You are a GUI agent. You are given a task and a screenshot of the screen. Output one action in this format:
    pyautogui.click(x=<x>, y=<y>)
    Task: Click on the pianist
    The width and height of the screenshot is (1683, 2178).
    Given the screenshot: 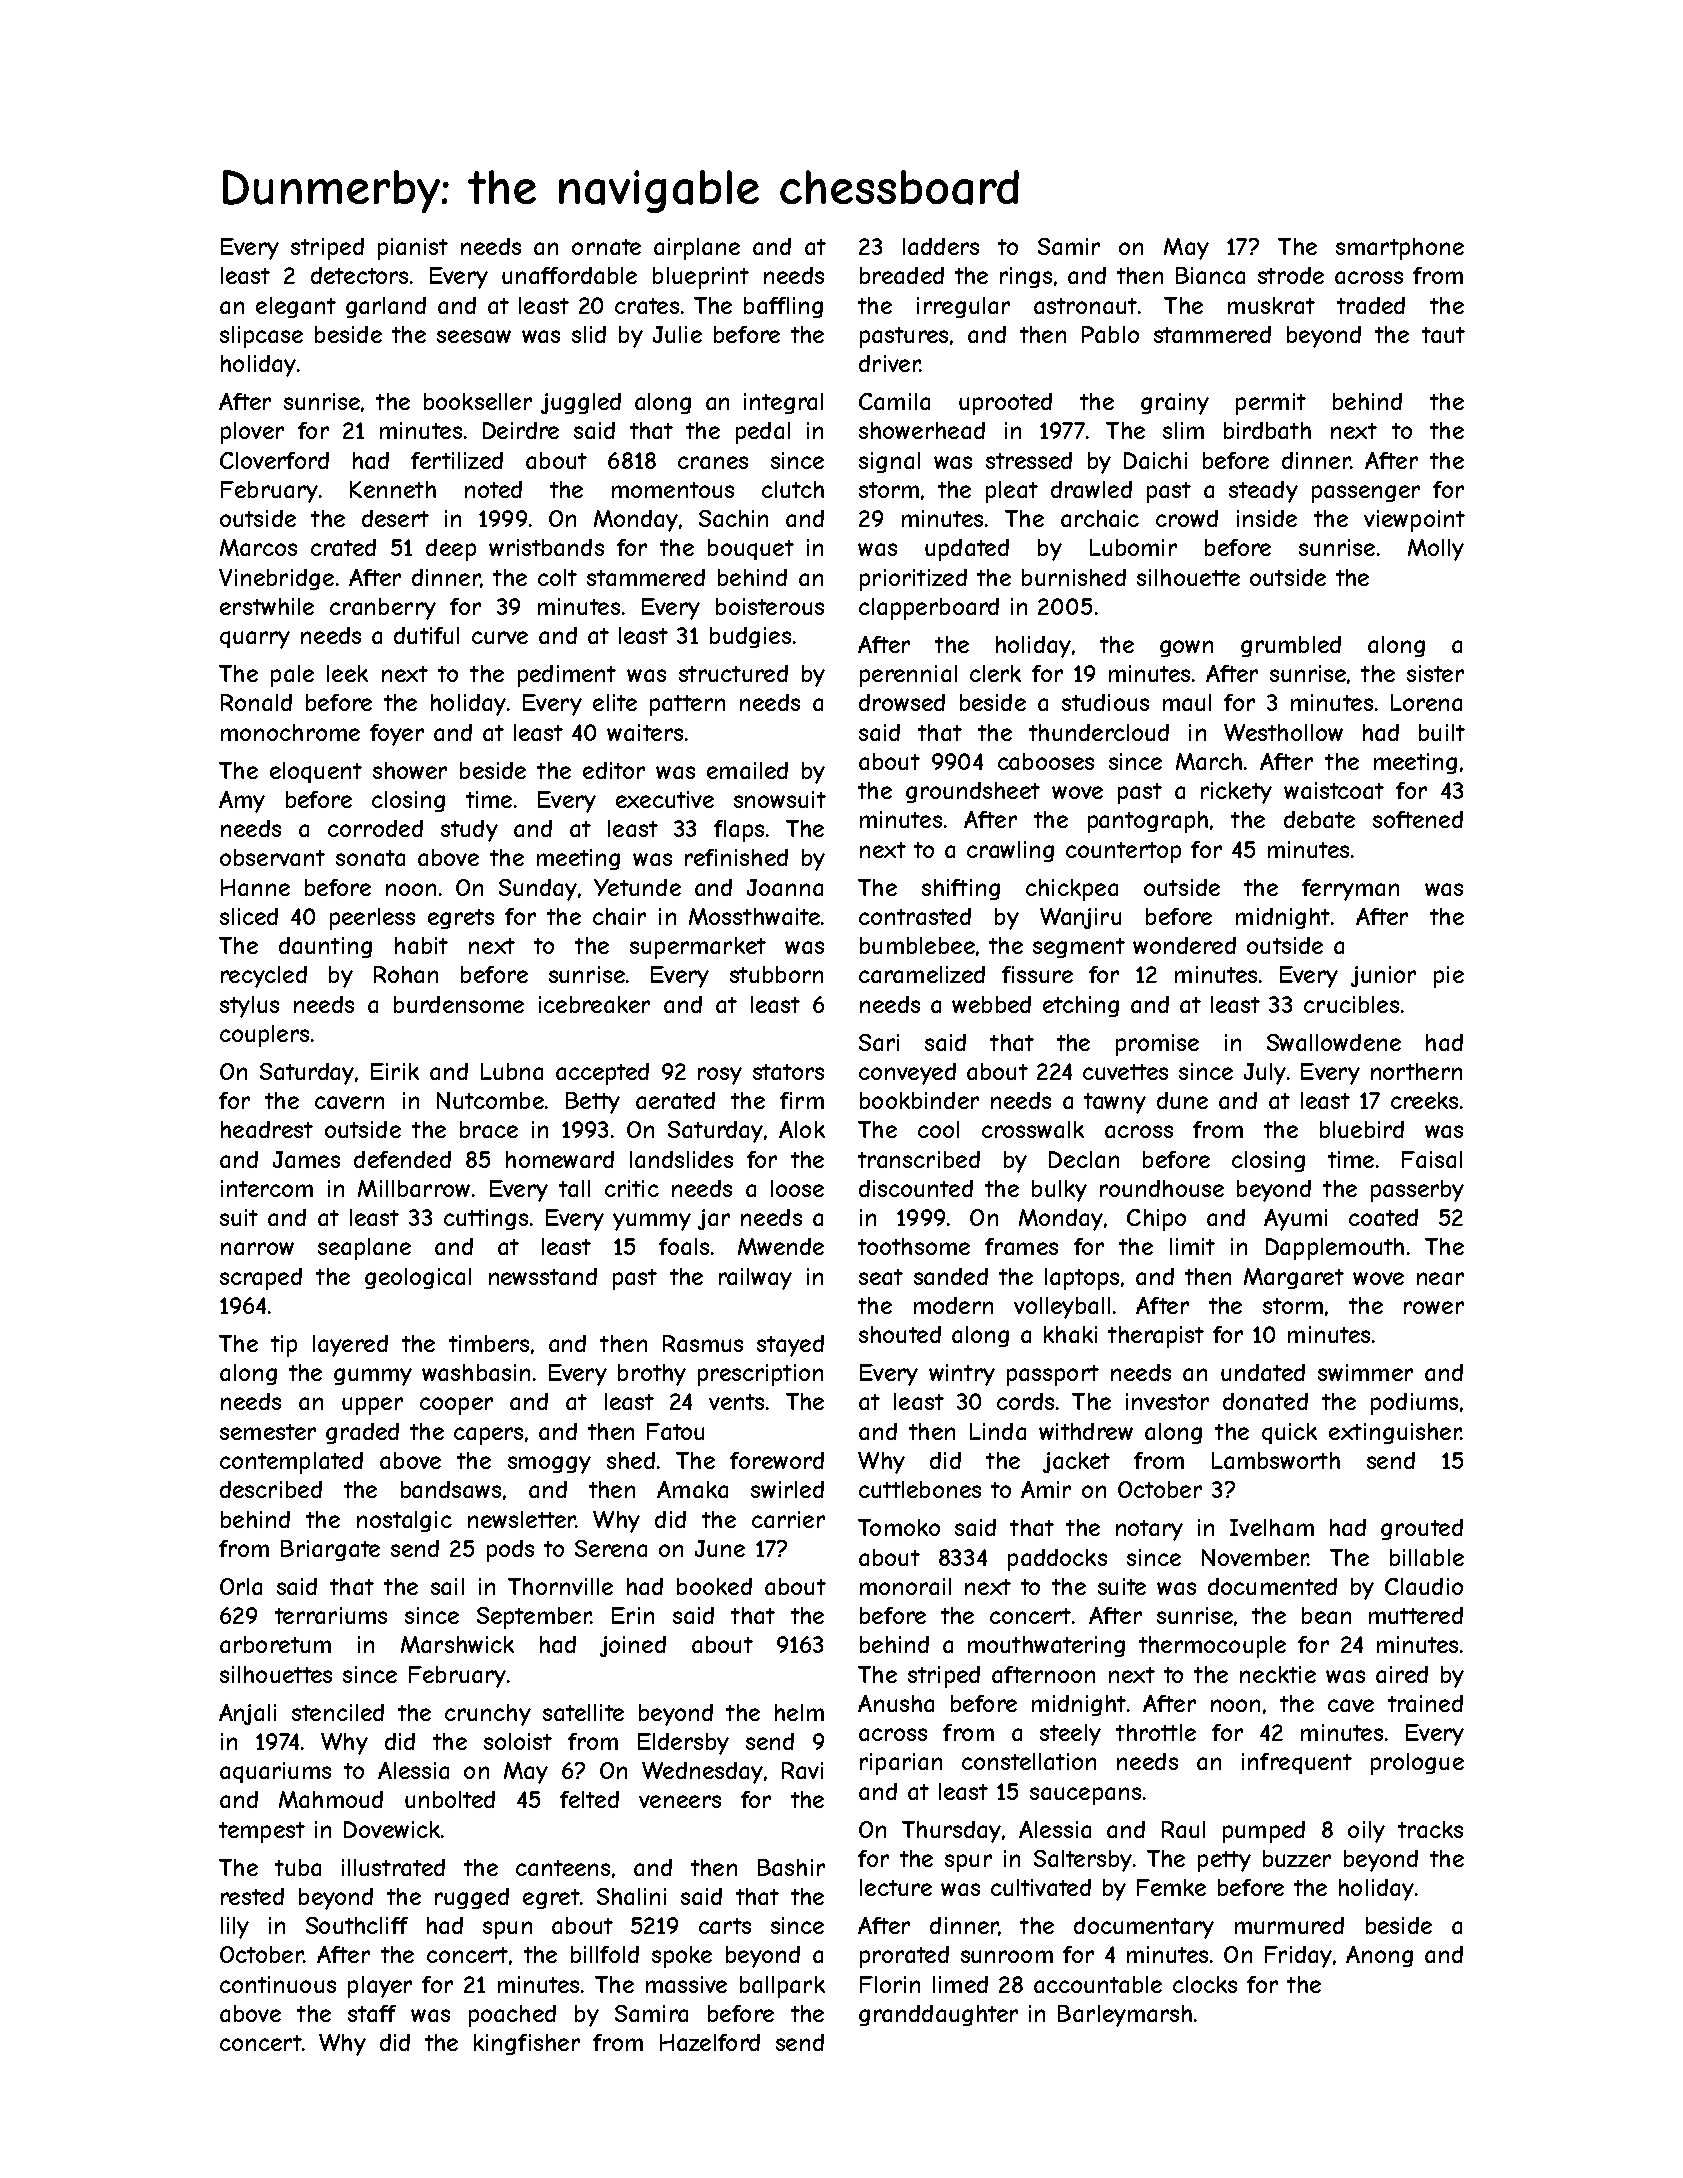 What is the action you would take?
    pyautogui.click(x=413, y=249)
